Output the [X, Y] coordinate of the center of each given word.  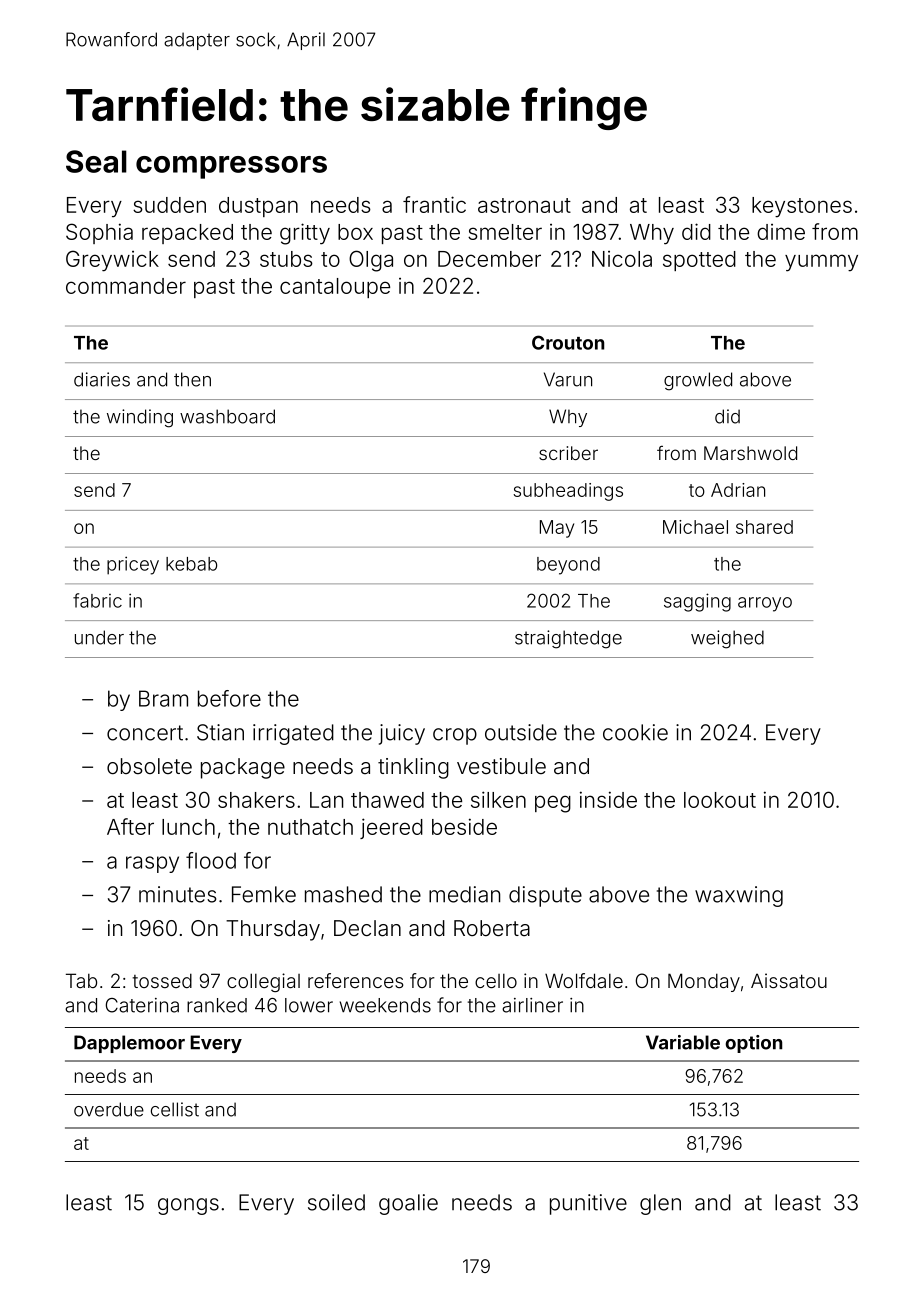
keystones [802, 207]
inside [608, 799]
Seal [96, 161]
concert [145, 733]
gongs [188, 1206]
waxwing [739, 896]
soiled [336, 1202]
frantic [434, 204]
